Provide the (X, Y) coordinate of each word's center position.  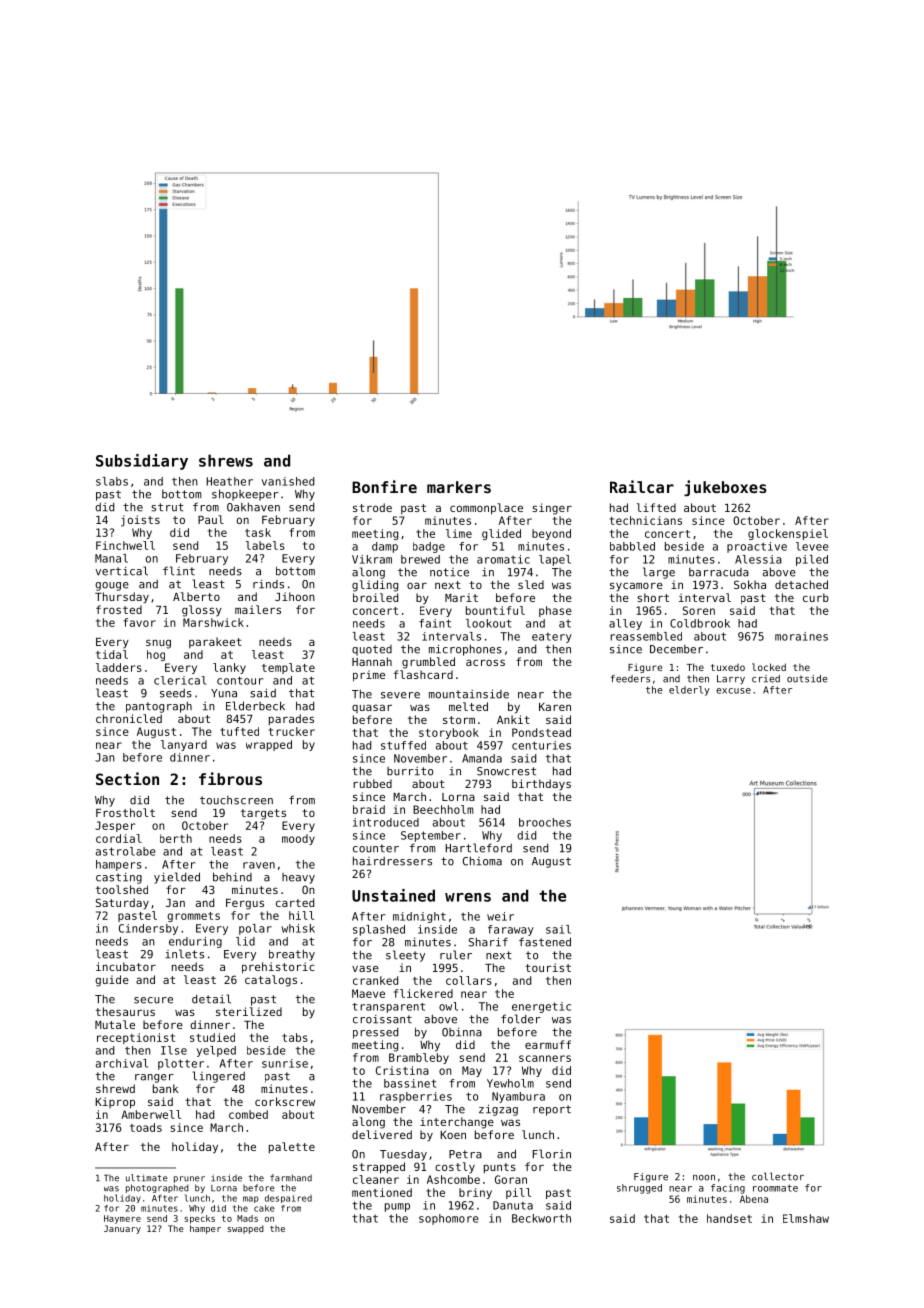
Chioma (482, 861)
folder (521, 1019)
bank (166, 1088)
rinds (268, 584)
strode (372, 507)
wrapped (269, 745)
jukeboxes (725, 488)
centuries (541, 745)
